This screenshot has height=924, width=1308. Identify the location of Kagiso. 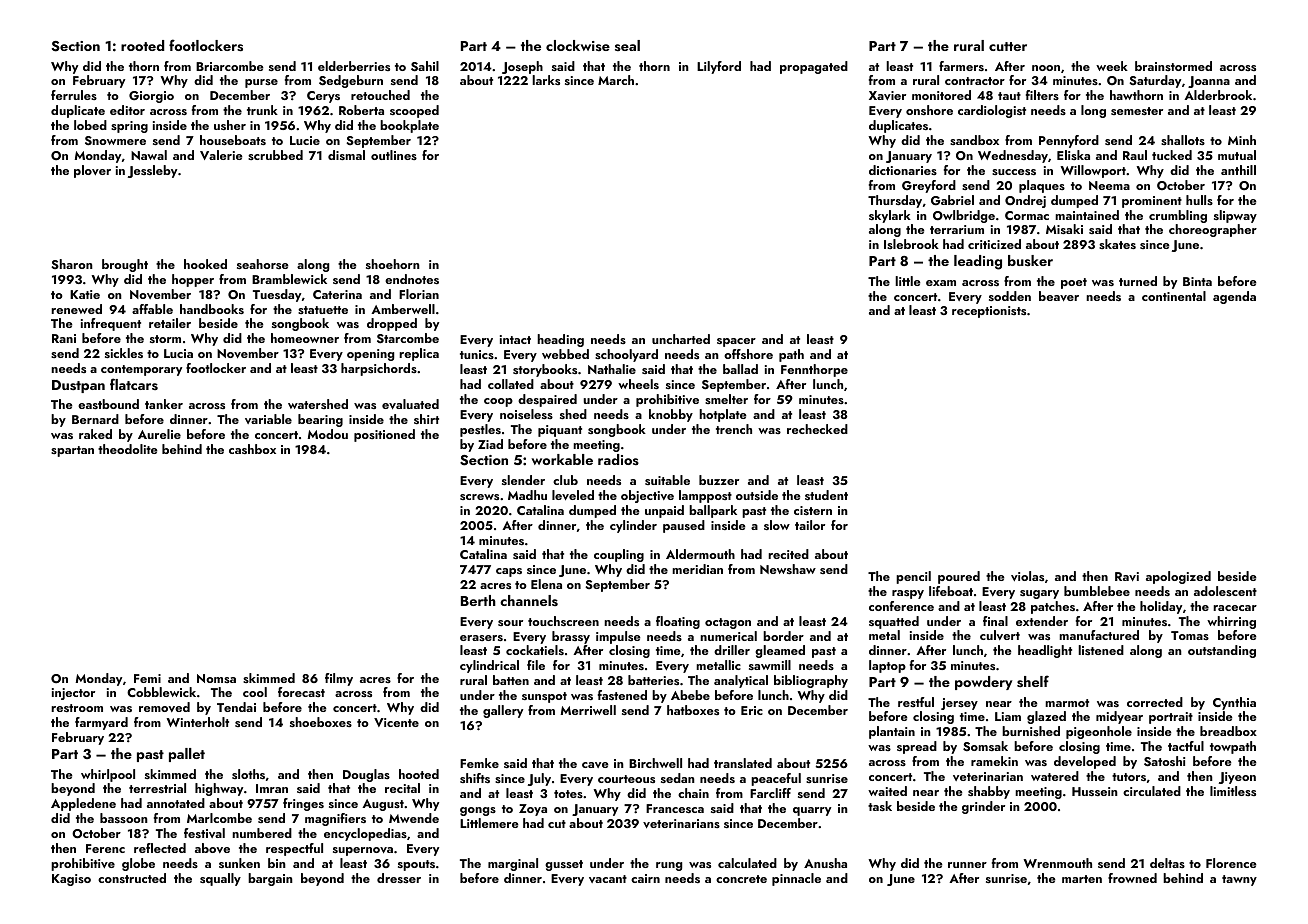
(71, 880).
